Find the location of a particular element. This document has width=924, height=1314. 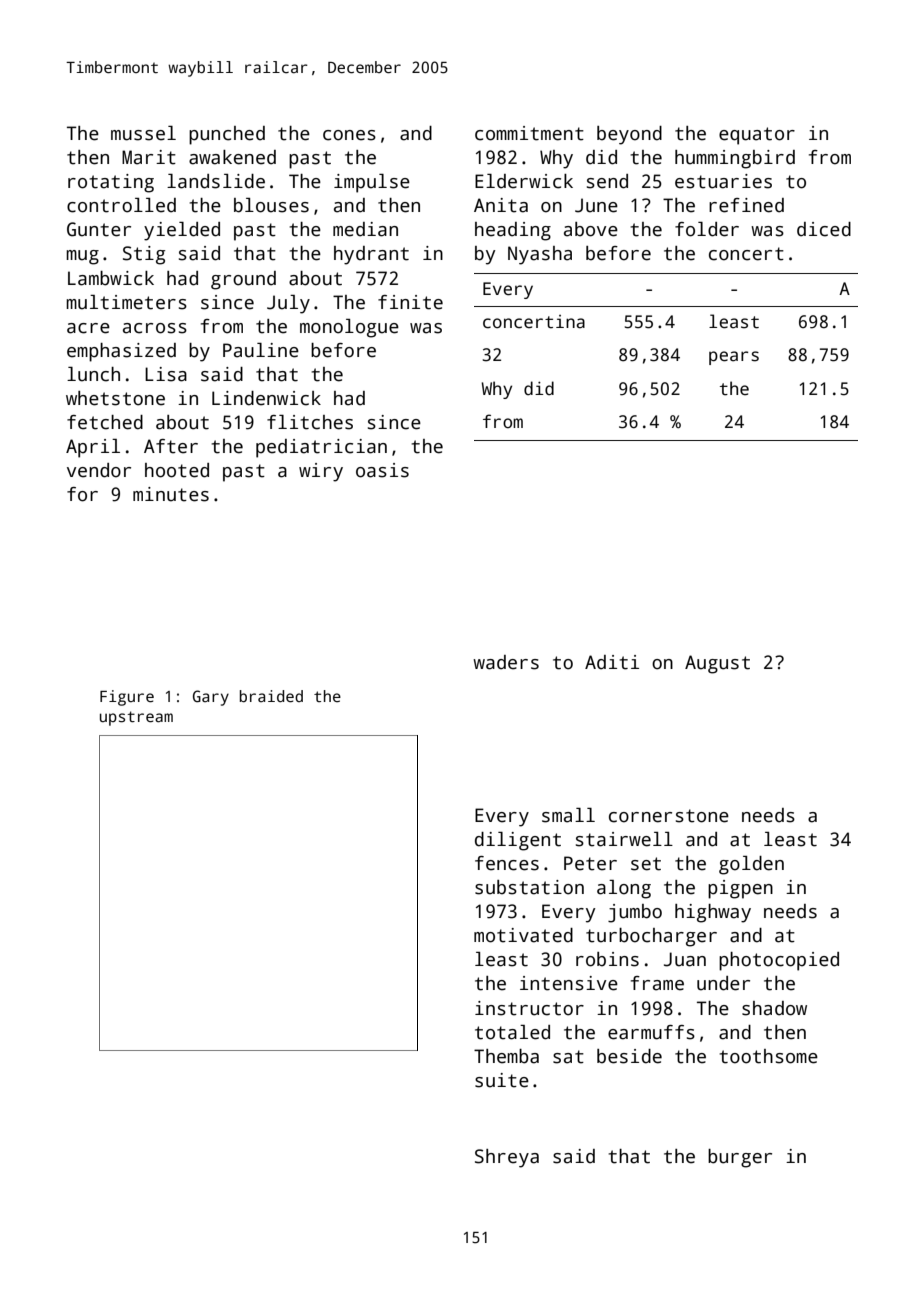

yielded is located at coordinates (182, 231).
